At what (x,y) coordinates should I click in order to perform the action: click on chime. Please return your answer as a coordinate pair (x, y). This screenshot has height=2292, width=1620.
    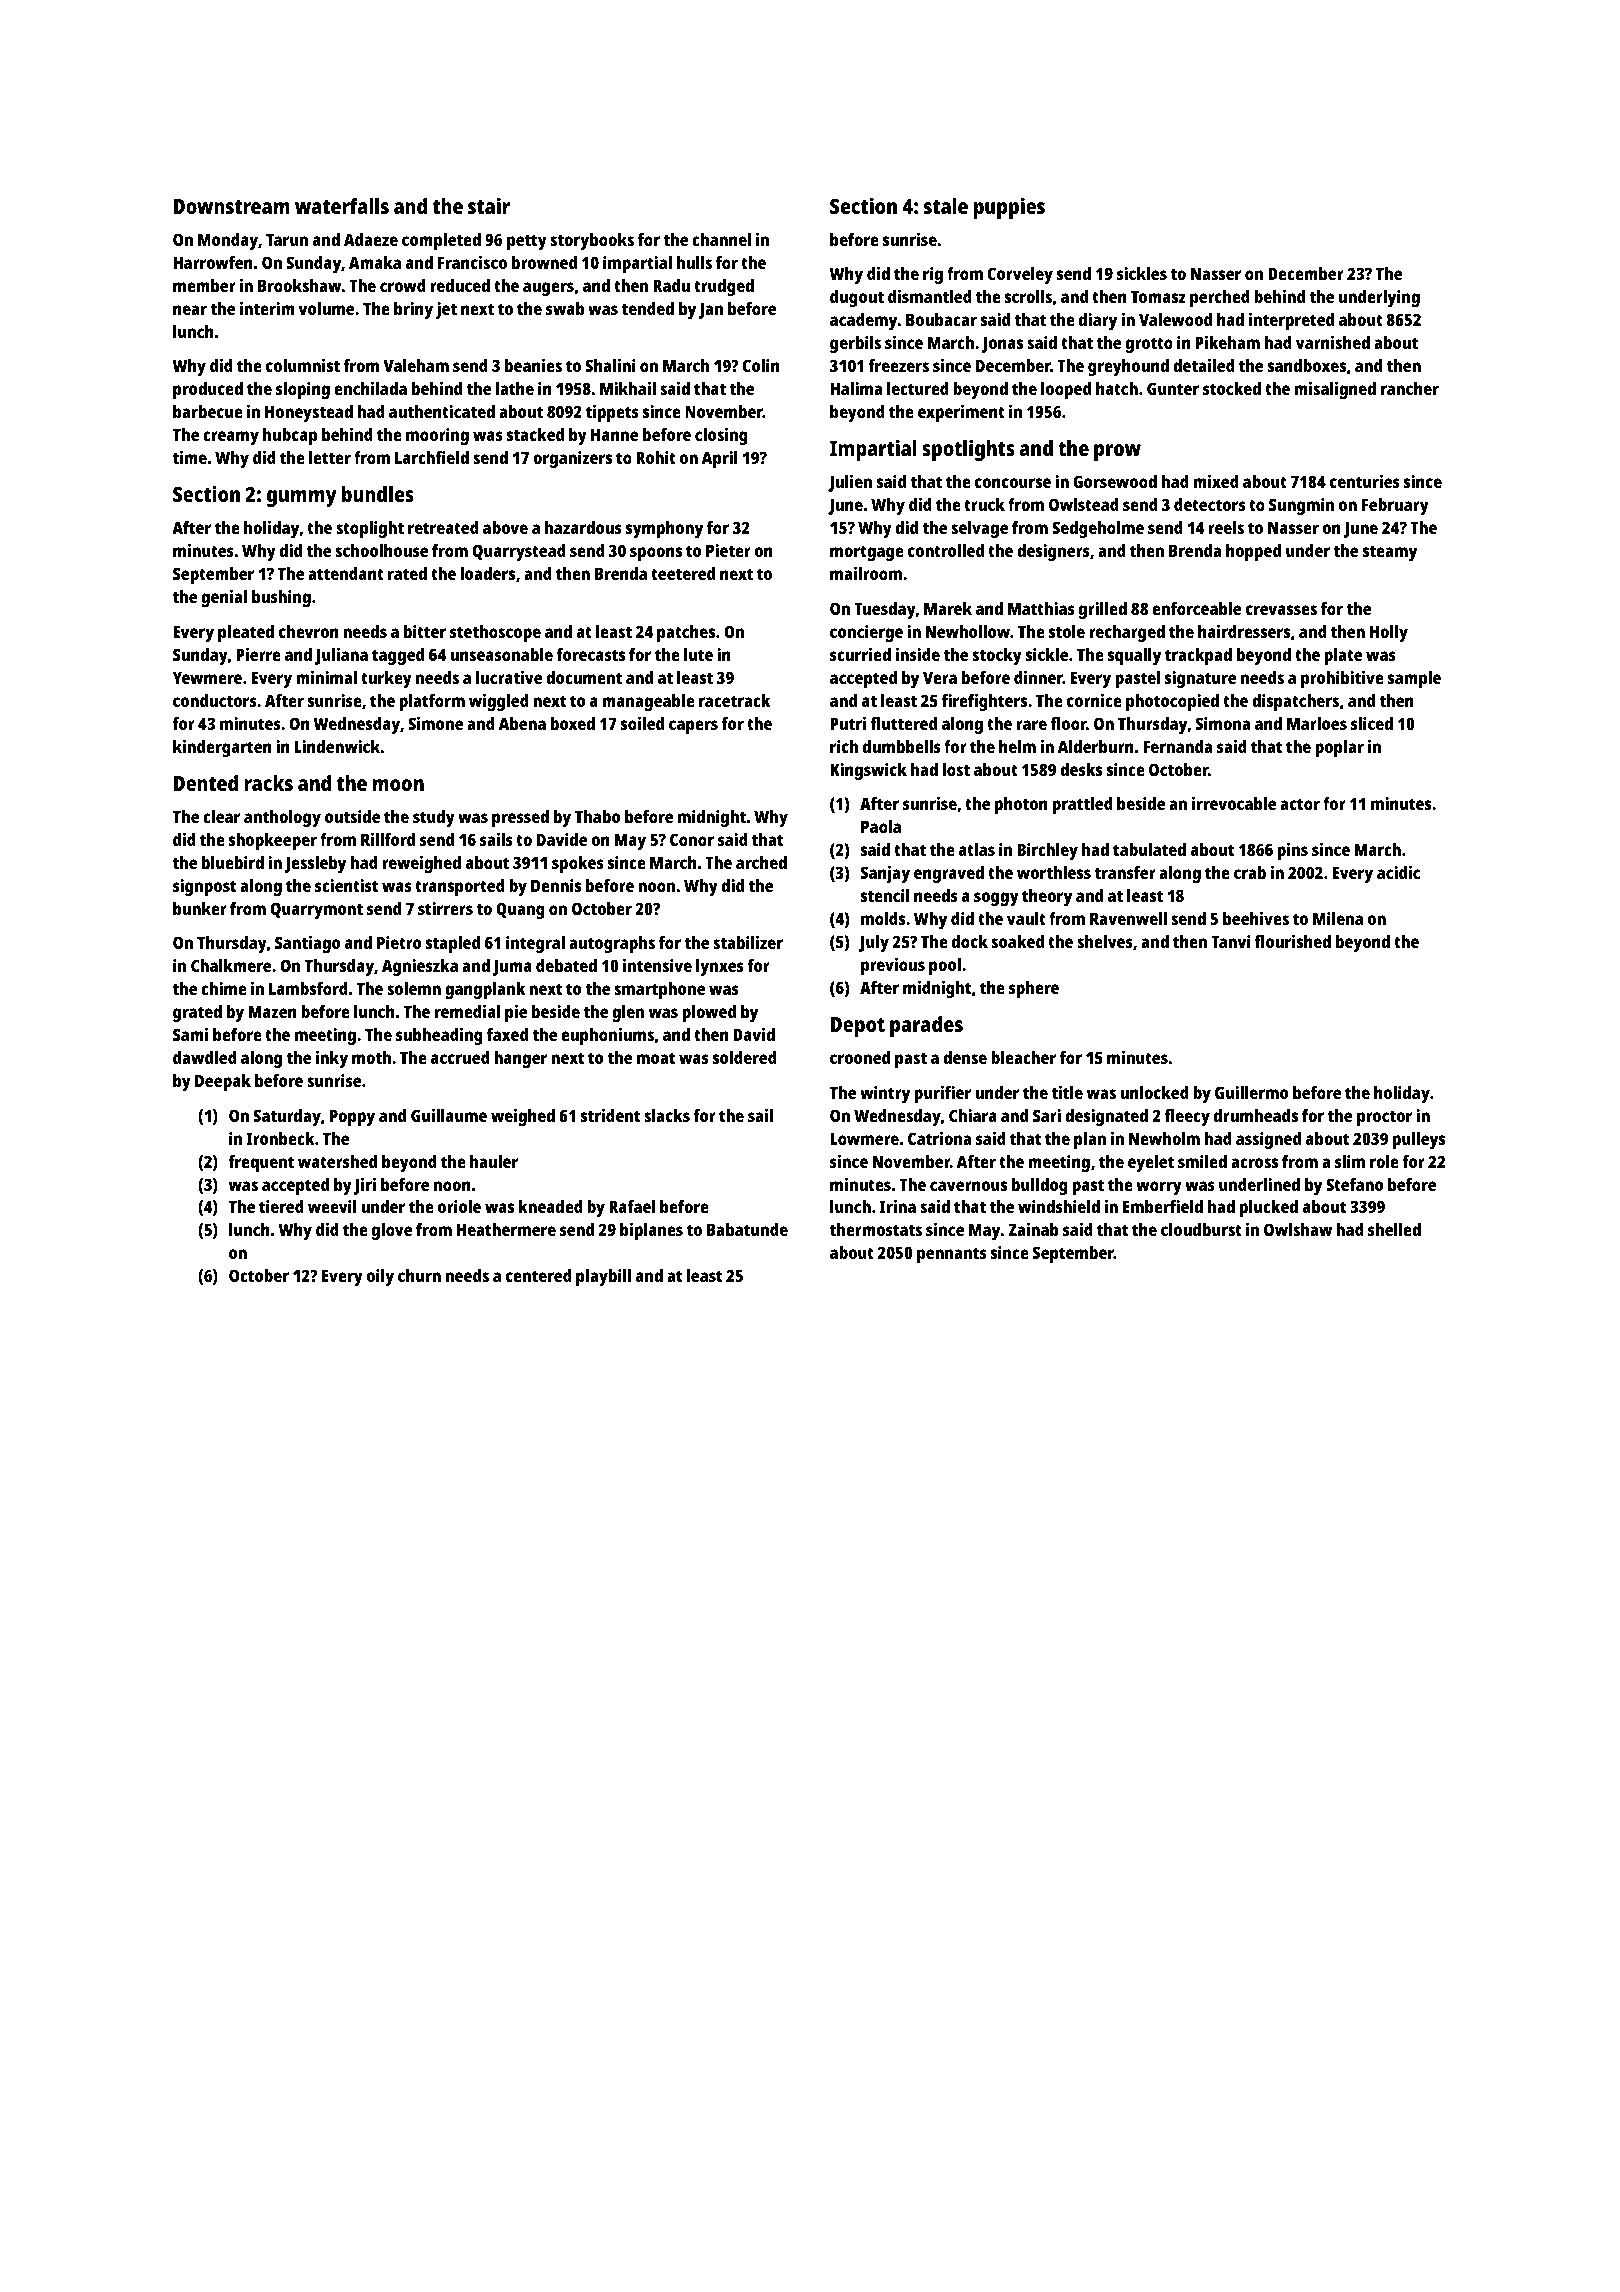
    Looking at the image, I should click on (224, 988).
